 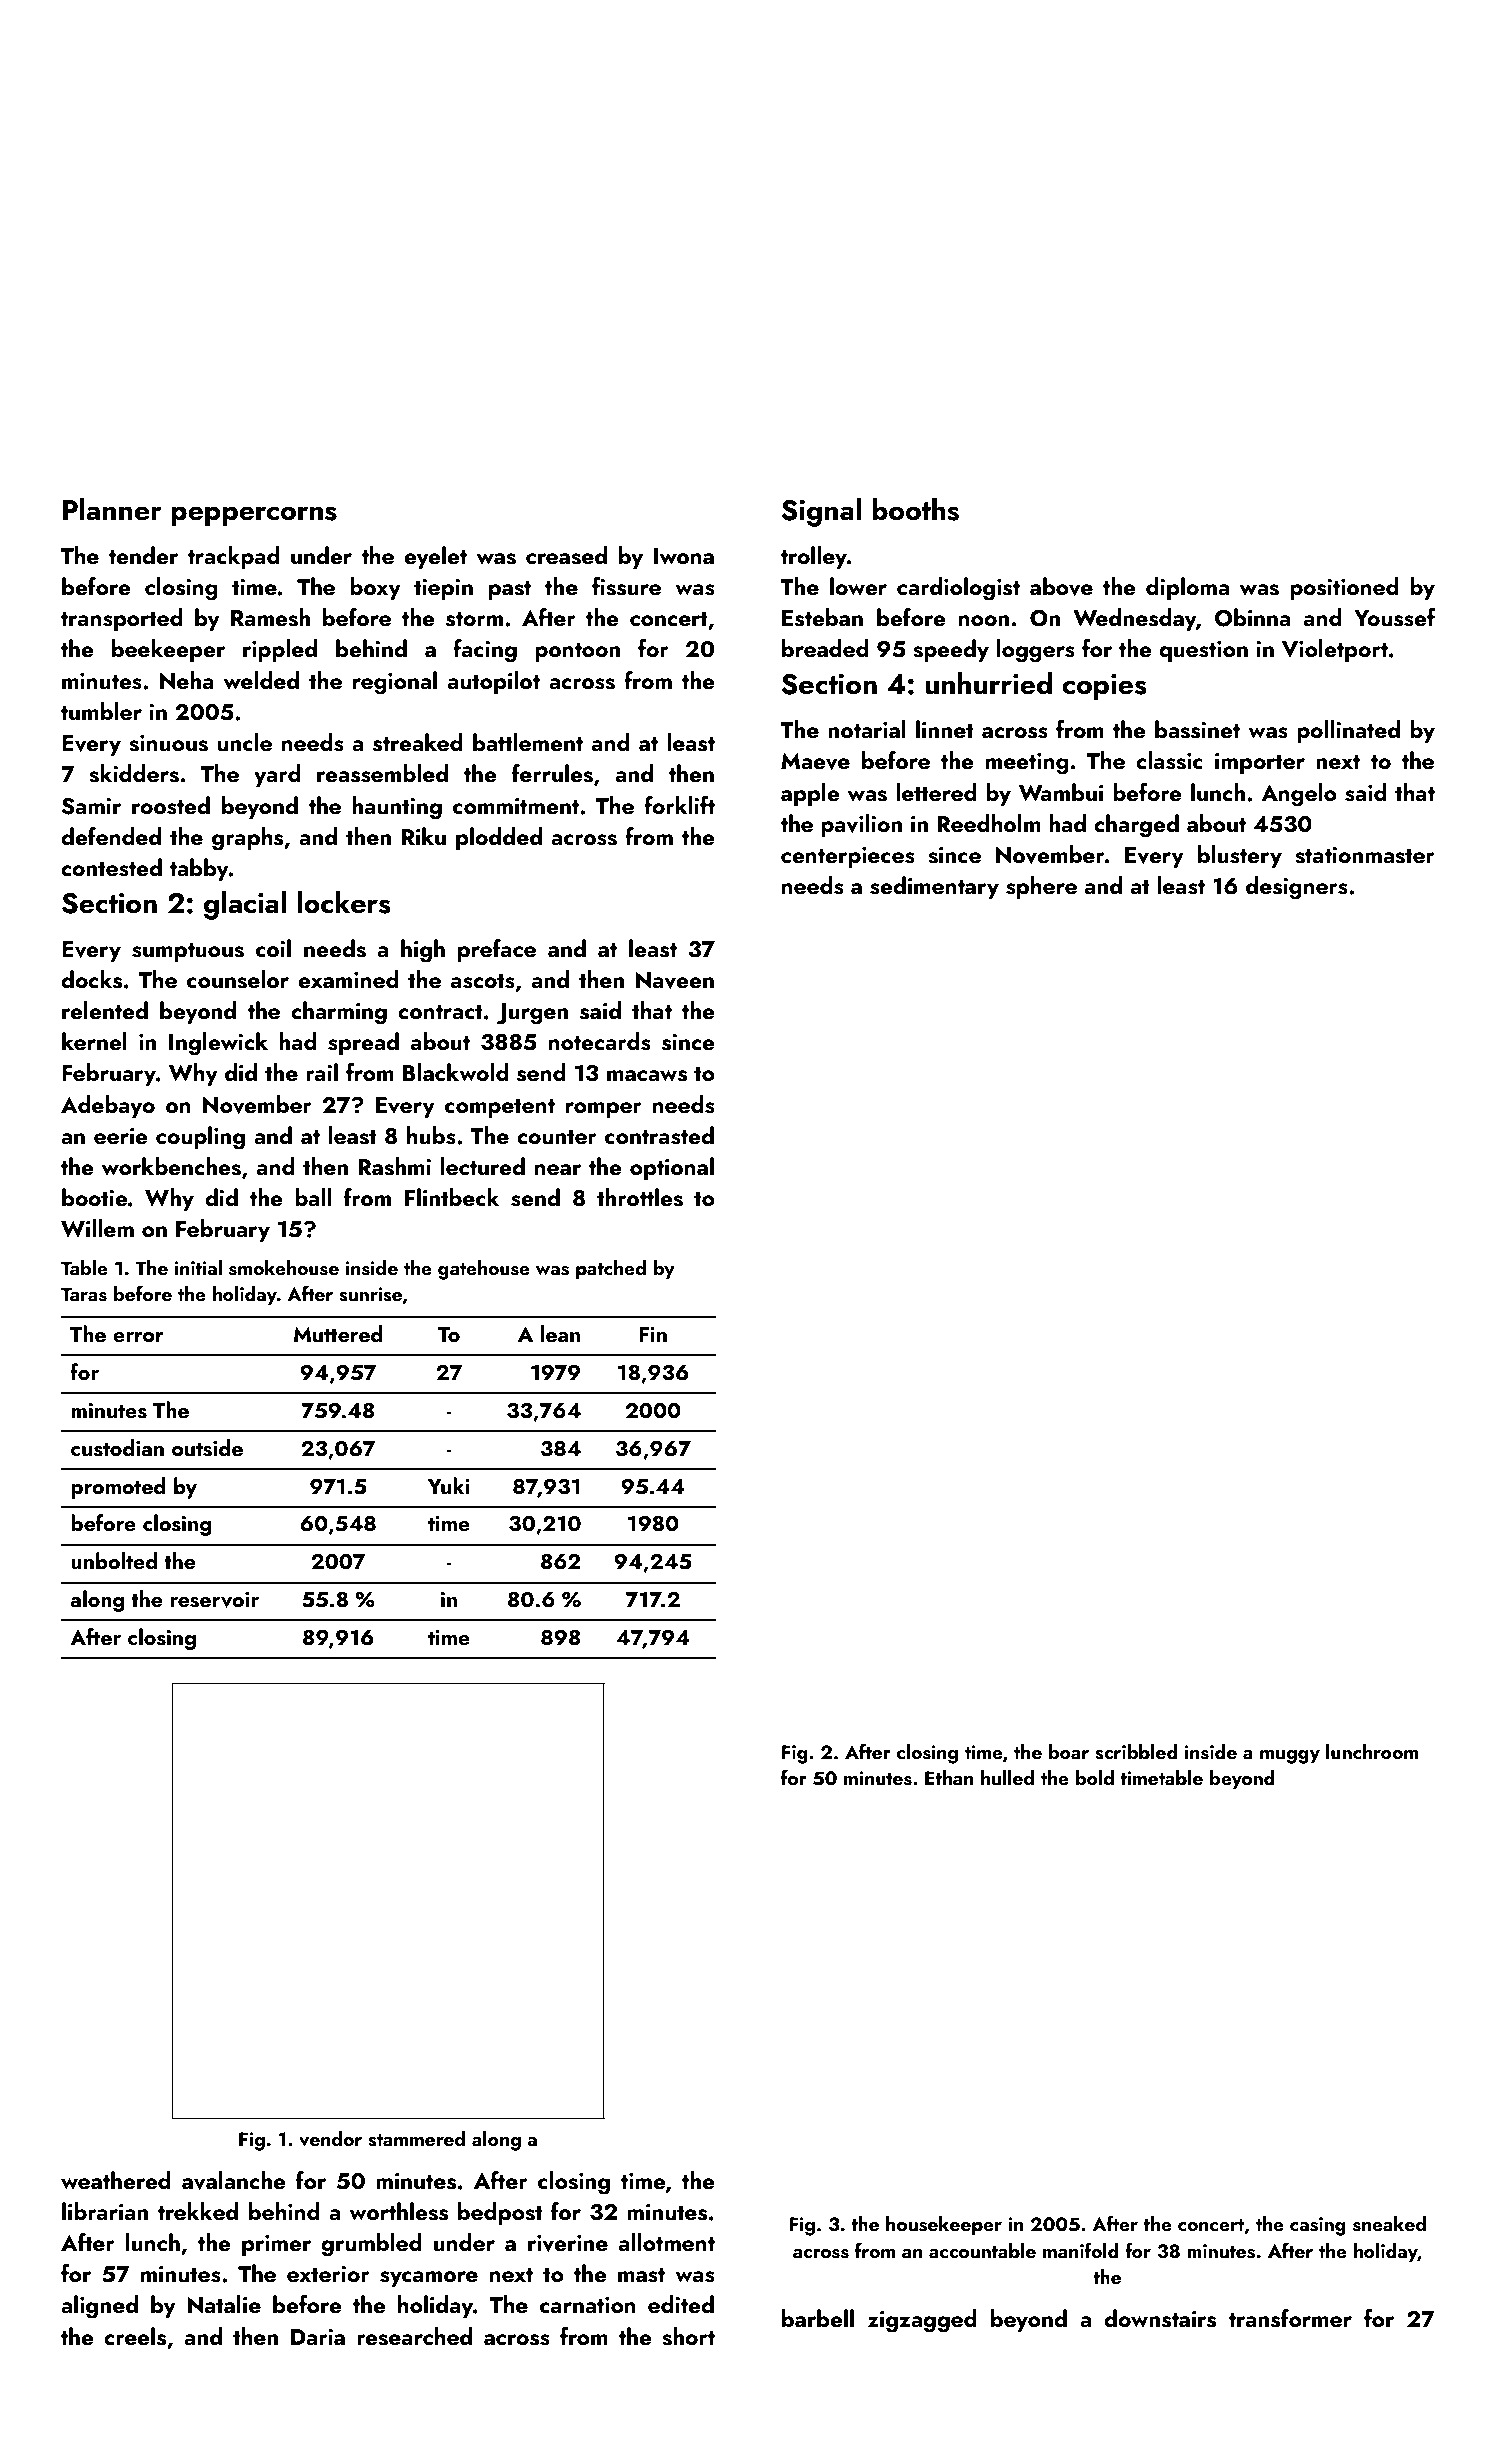 What do you see at coordinates (449, 1485) in the document?
I see `Yuki` at bounding box center [449, 1485].
